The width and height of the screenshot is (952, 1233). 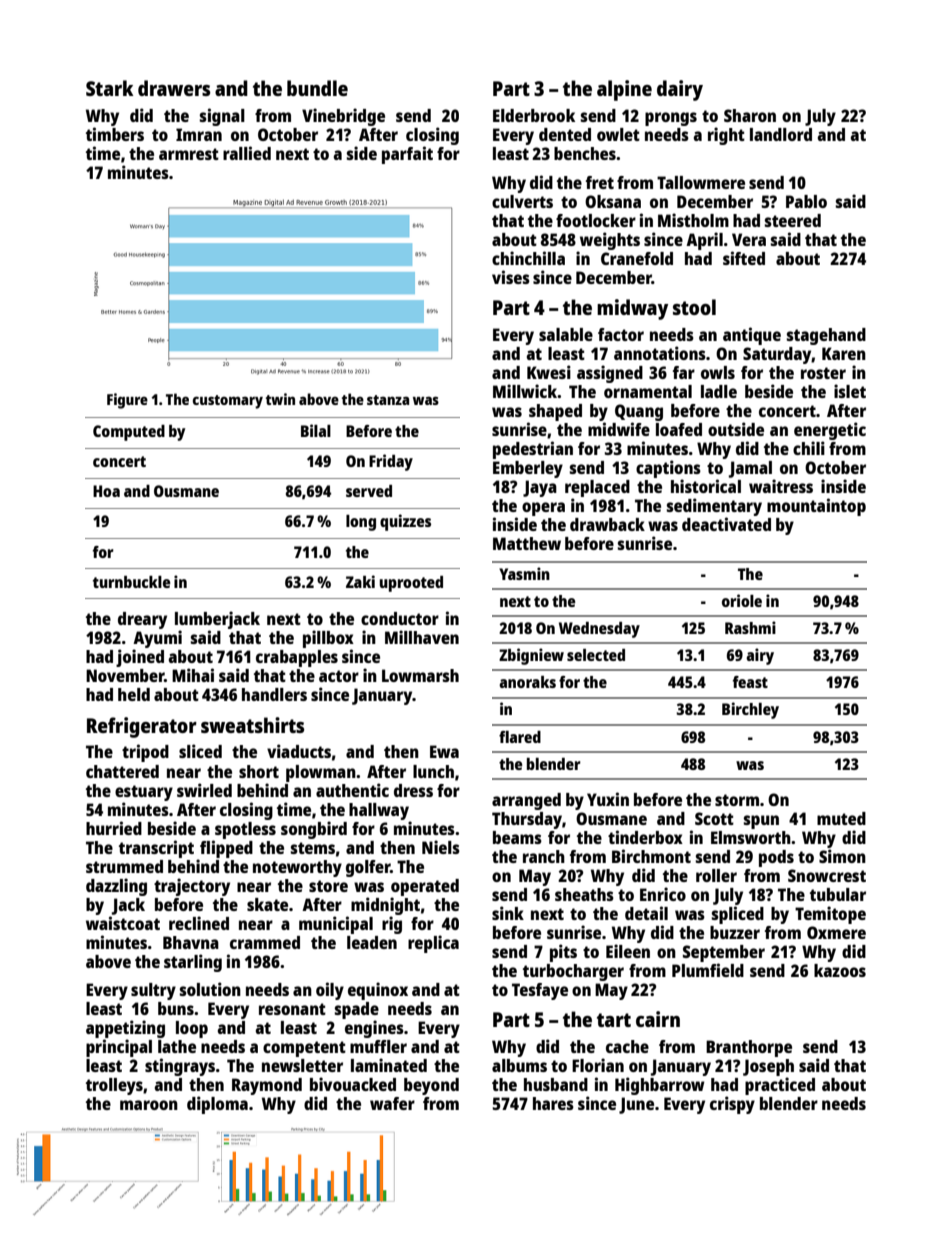 What do you see at coordinates (742, 600) in the screenshot?
I see `oriole` at bounding box center [742, 600].
